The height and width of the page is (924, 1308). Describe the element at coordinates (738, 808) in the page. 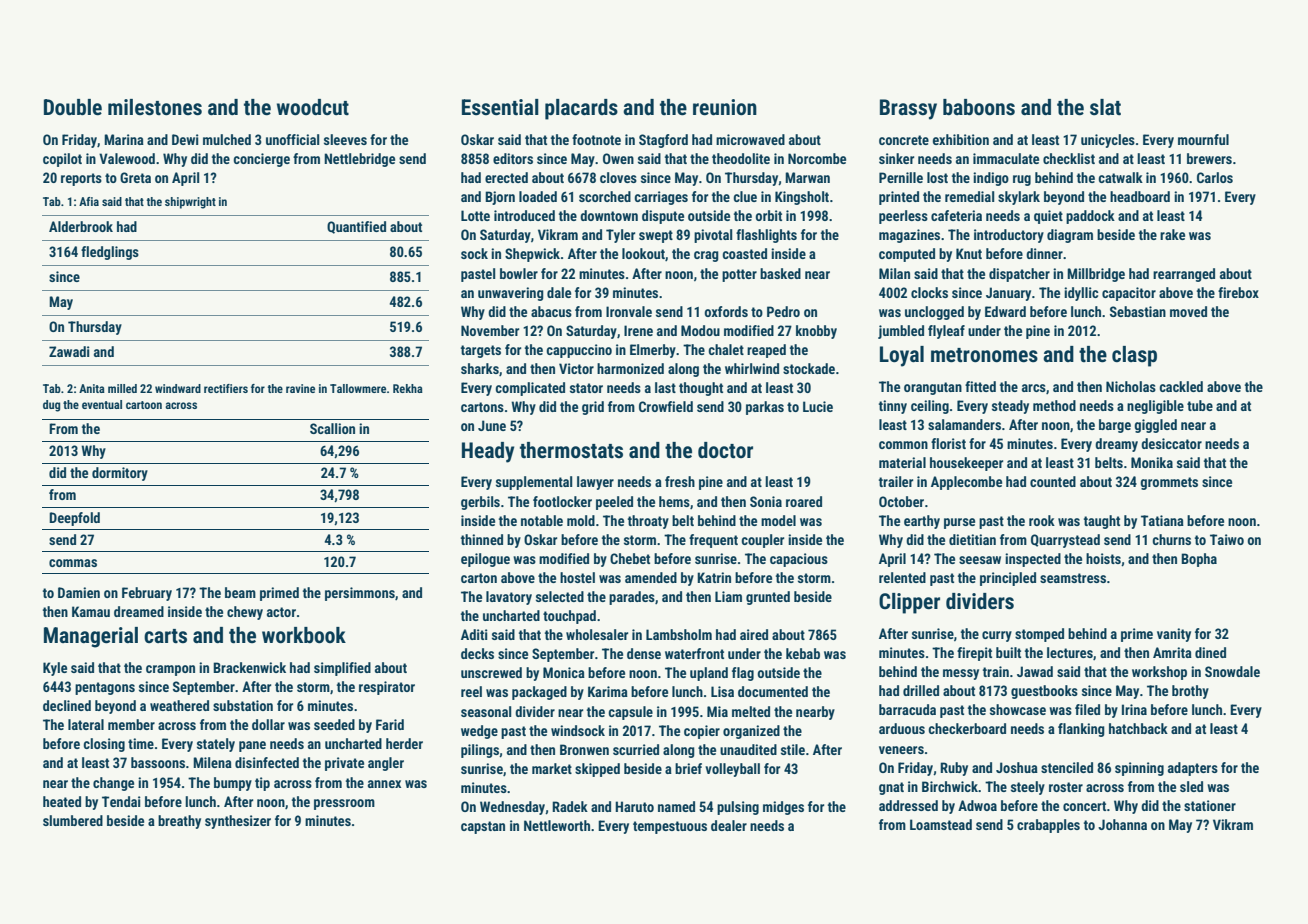

I see `pulsing` at that location.
